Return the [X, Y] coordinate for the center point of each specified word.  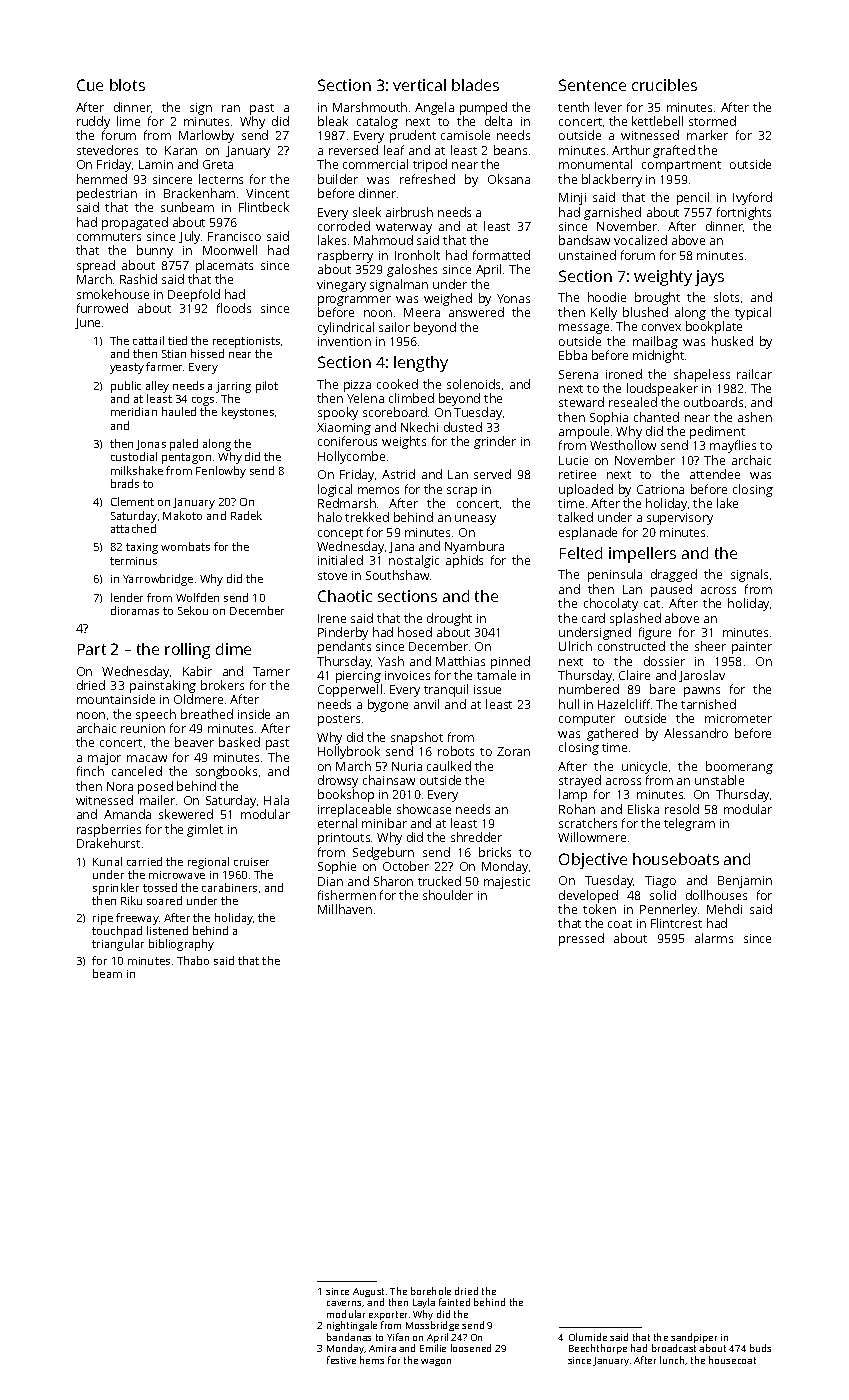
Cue [90, 85]
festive [341, 1360]
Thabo [193, 960]
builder [338, 179]
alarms [714, 938]
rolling [187, 651]
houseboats [676, 859]
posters [339, 720]
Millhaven [345, 909]
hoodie [607, 297]
